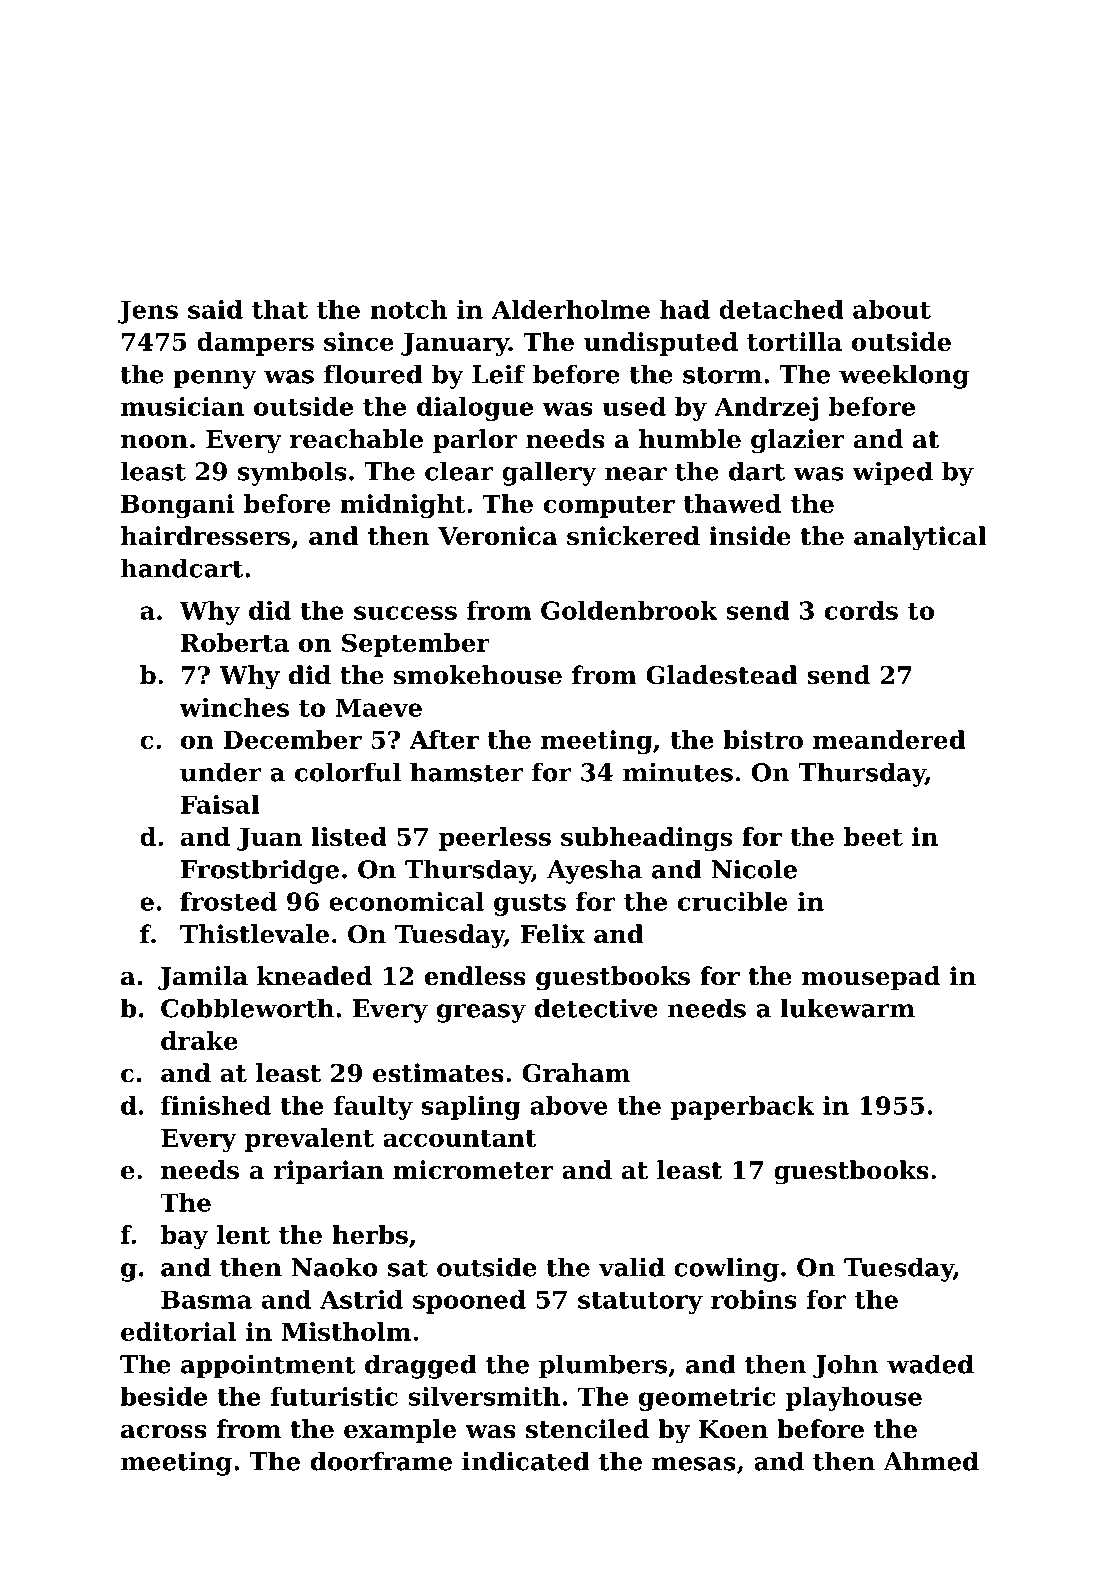  Describe the element at coordinates (571, 309) in the screenshot. I see `Alderholme` at that location.
